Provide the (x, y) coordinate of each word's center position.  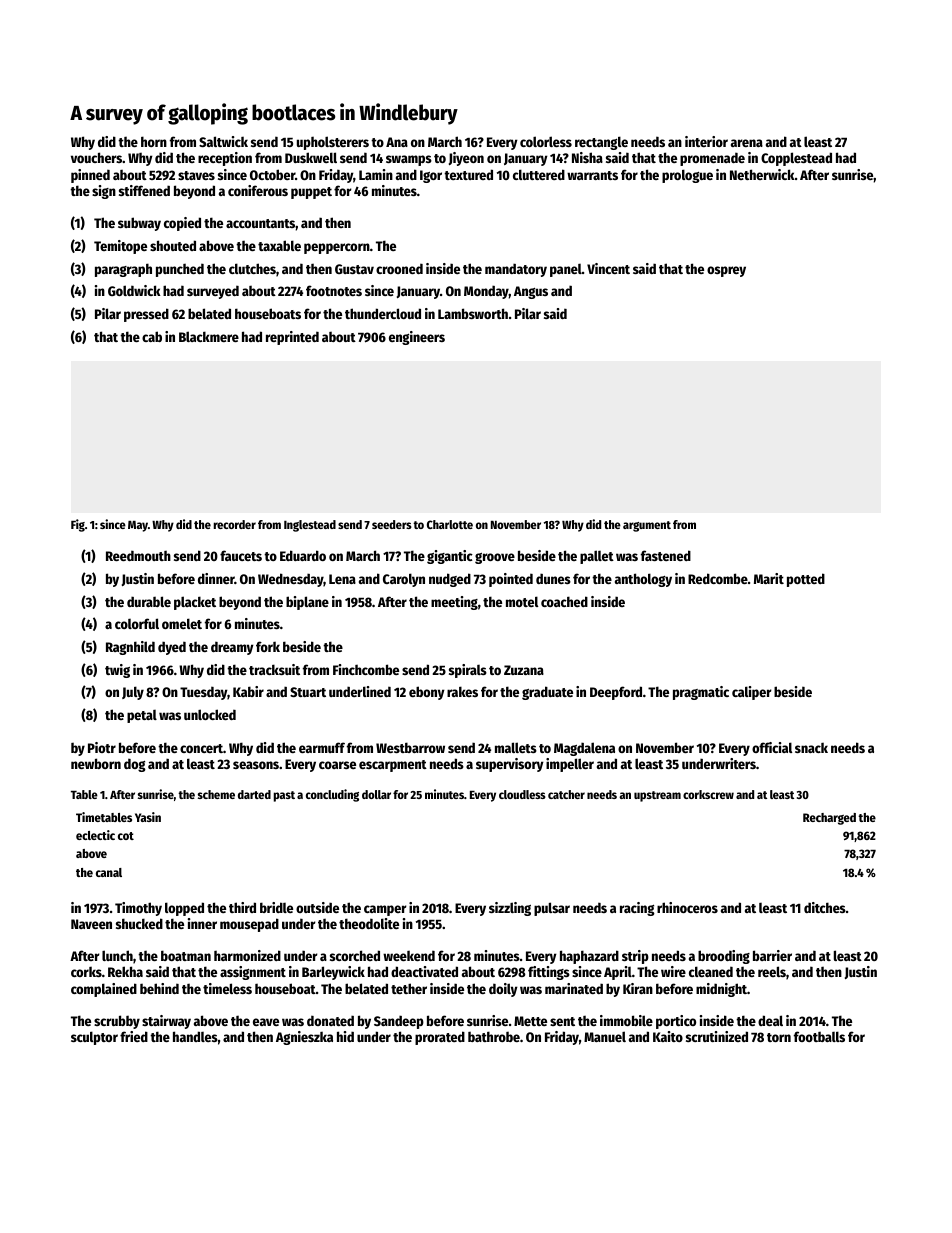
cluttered (539, 174)
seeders (392, 524)
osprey (726, 271)
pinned (90, 176)
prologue (687, 176)
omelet (182, 623)
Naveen (91, 924)
